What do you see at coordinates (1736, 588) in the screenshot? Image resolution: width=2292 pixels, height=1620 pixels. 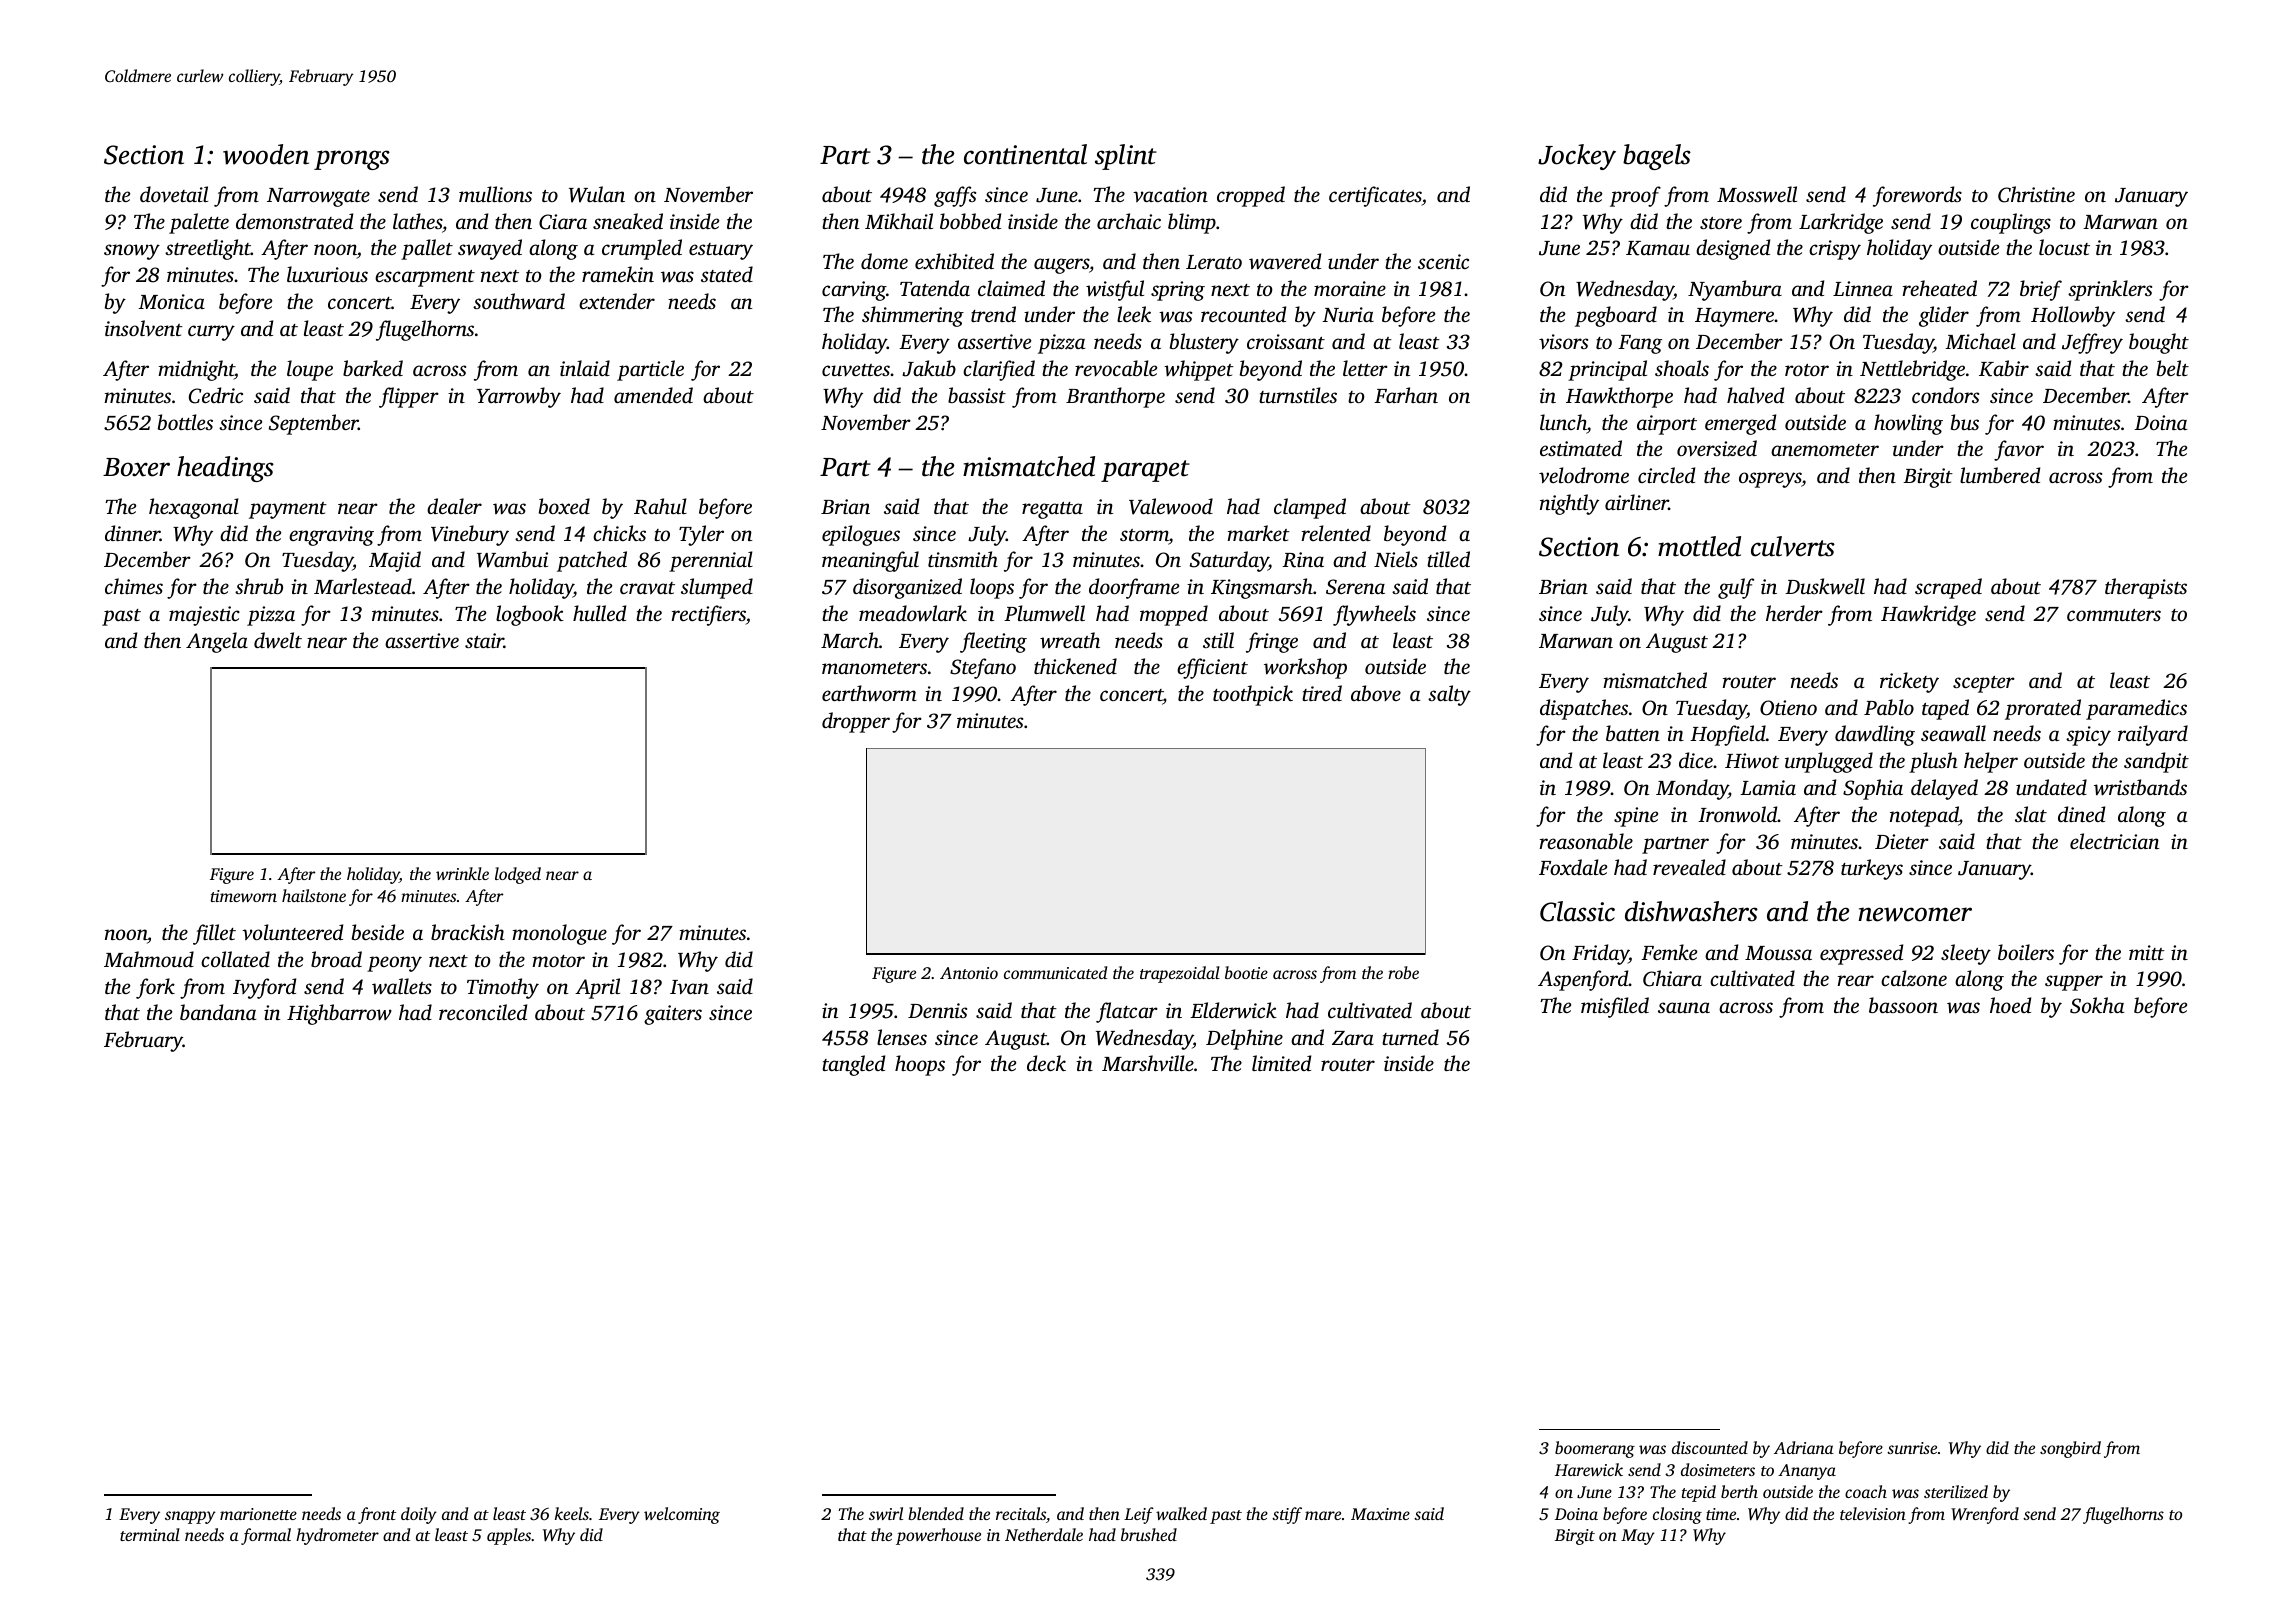 I see `gulf` at bounding box center [1736, 588].
